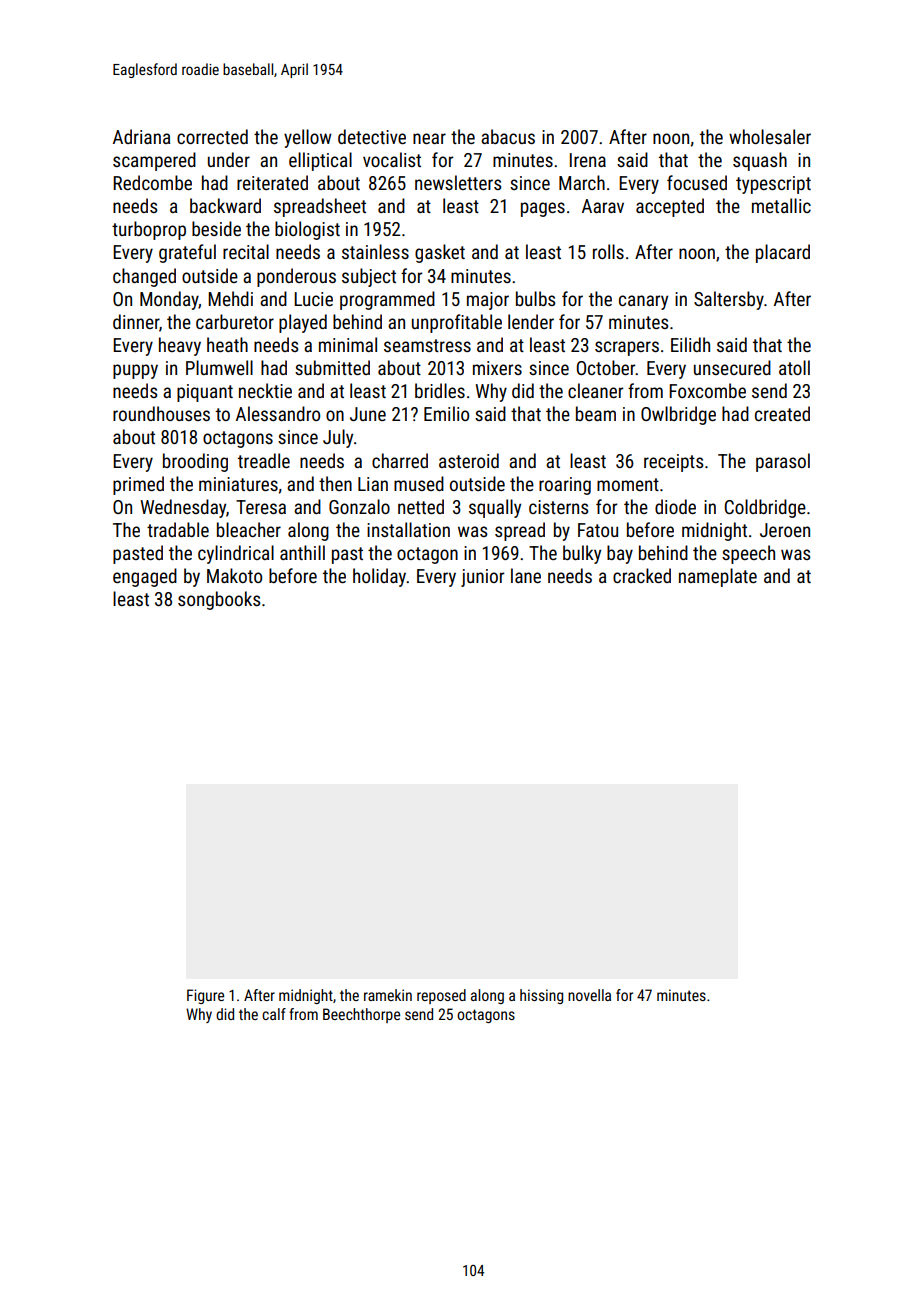 The image size is (924, 1311). Describe the element at coordinates (380, 577) in the screenshot. I see `holiday` at that location.
